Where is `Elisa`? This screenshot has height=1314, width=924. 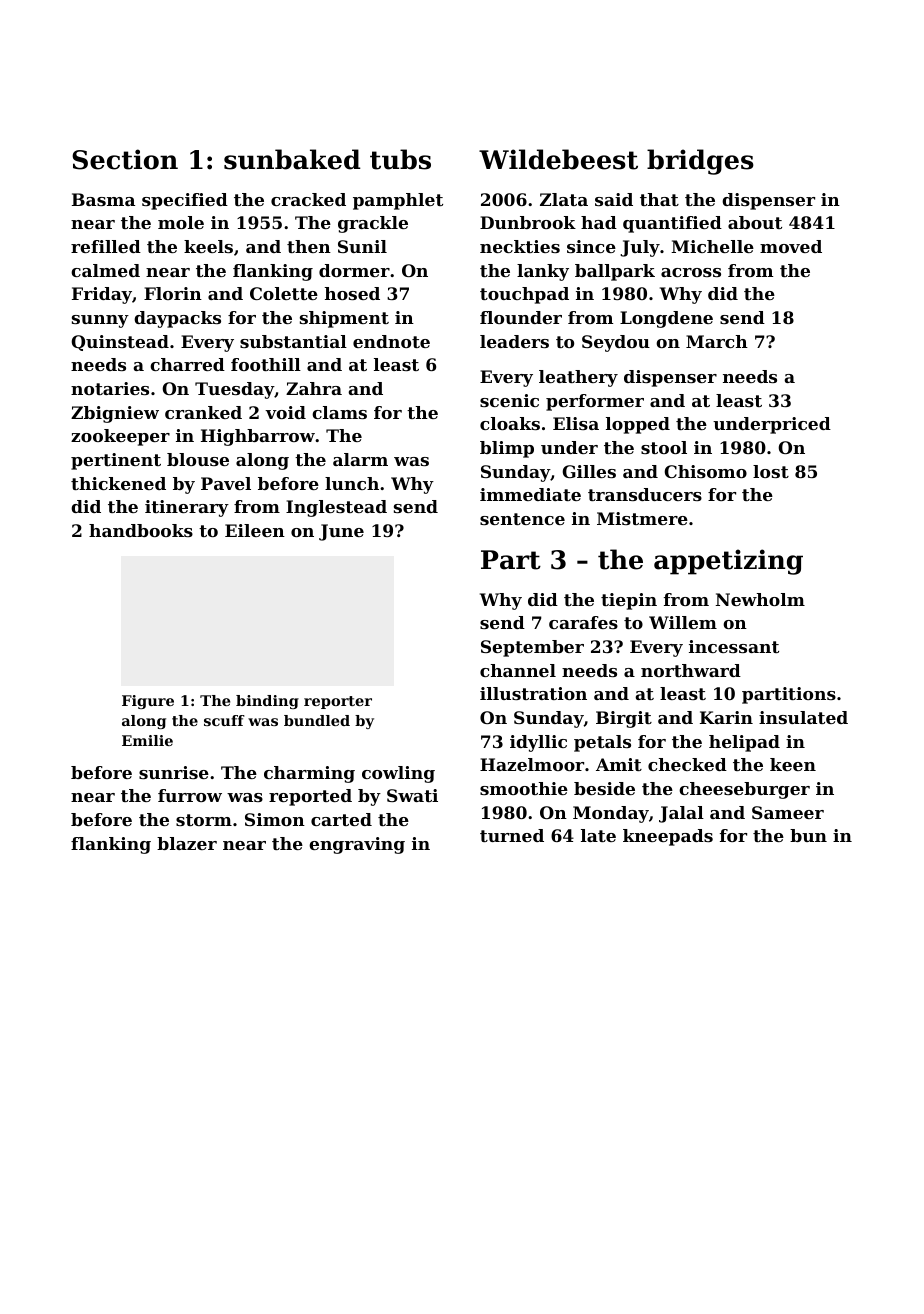 Elisa is located at coordinates (576, 423).
